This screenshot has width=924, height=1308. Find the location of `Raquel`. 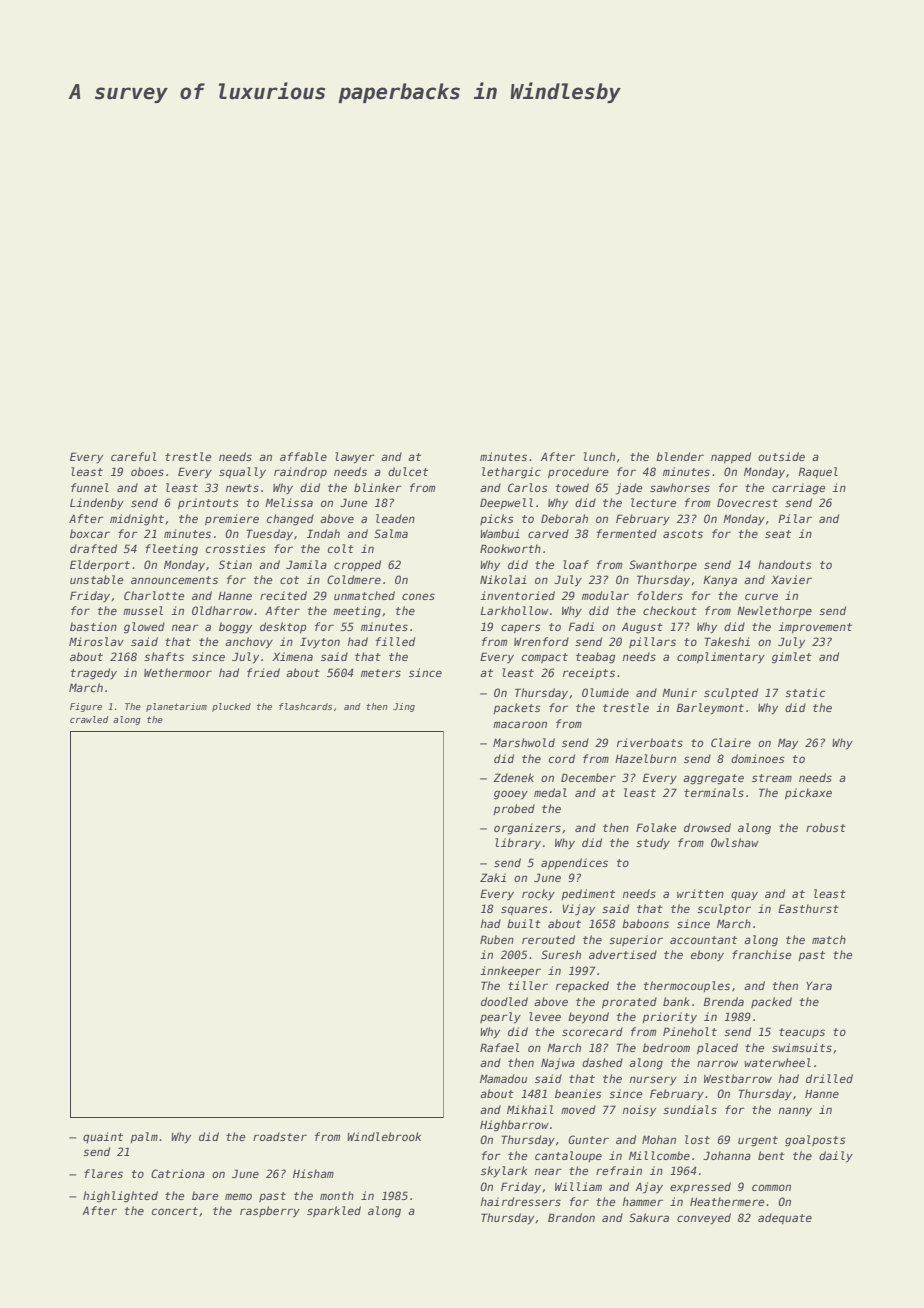

Raquel is located at coordinates (818, 472).
